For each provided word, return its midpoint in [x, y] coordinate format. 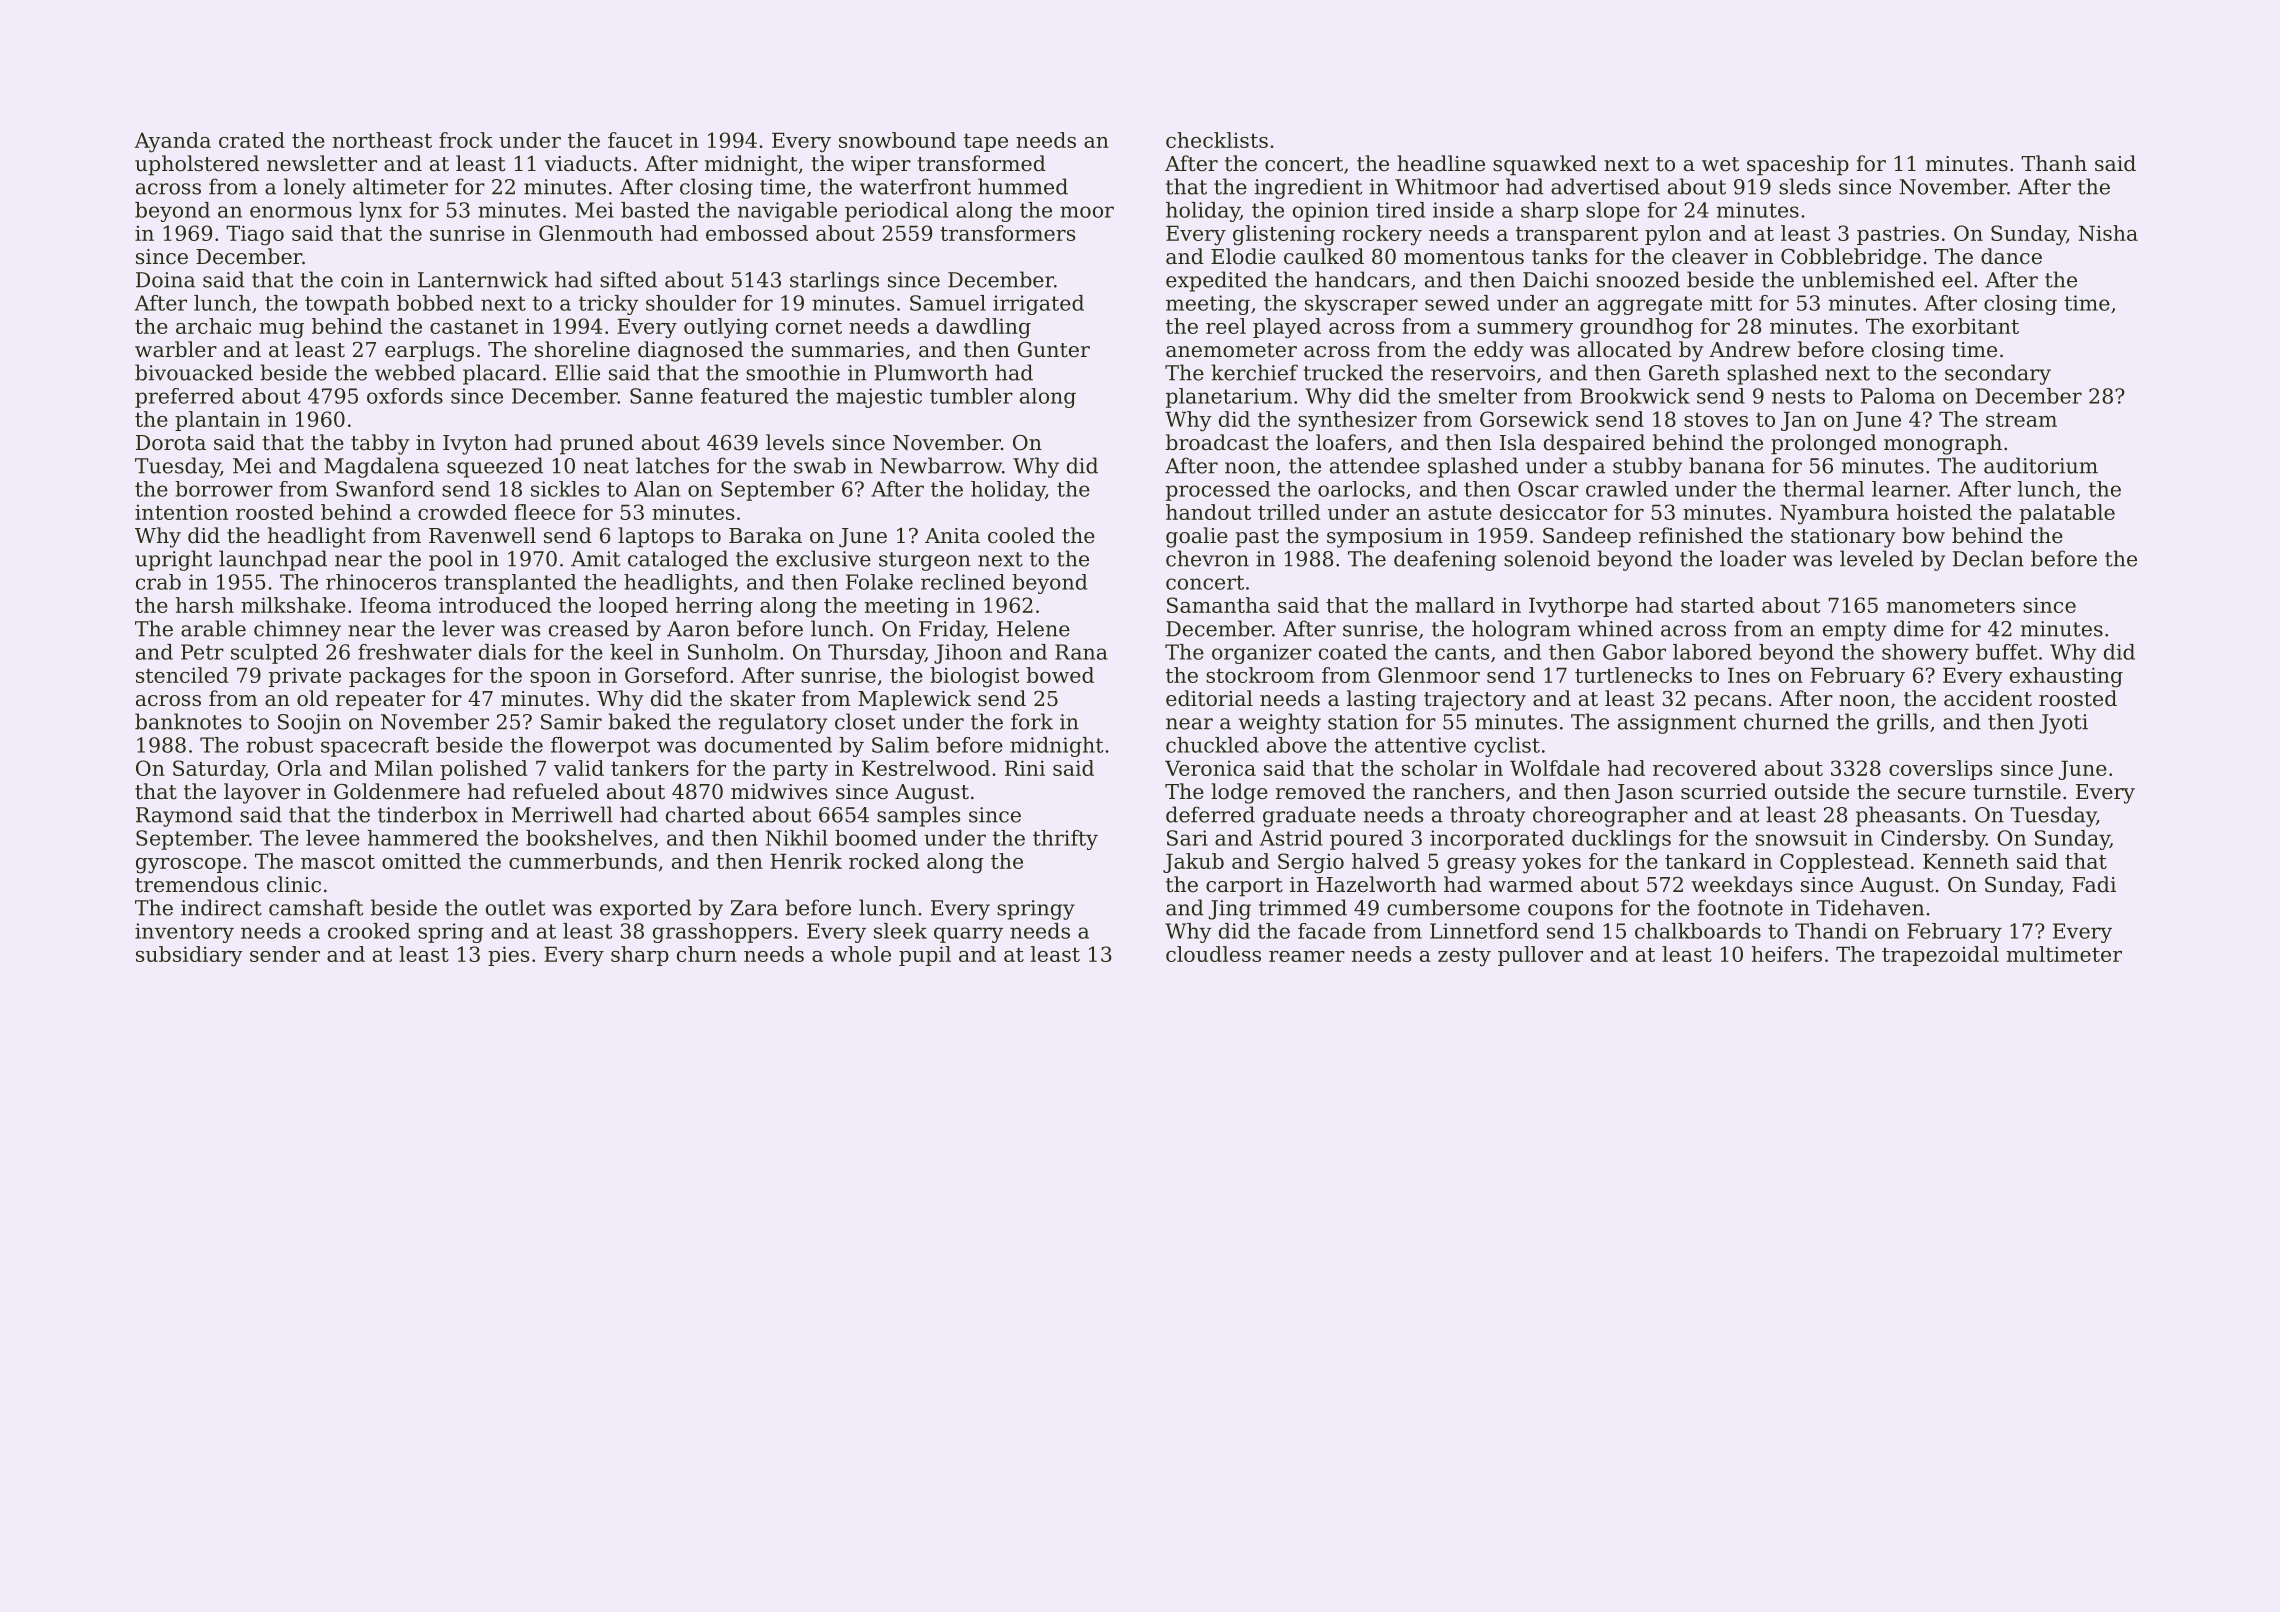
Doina [165, 280]
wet [1720, 164]
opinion [1331, 212]
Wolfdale [1555, 768]
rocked [884, 861]
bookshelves [589, 838]
